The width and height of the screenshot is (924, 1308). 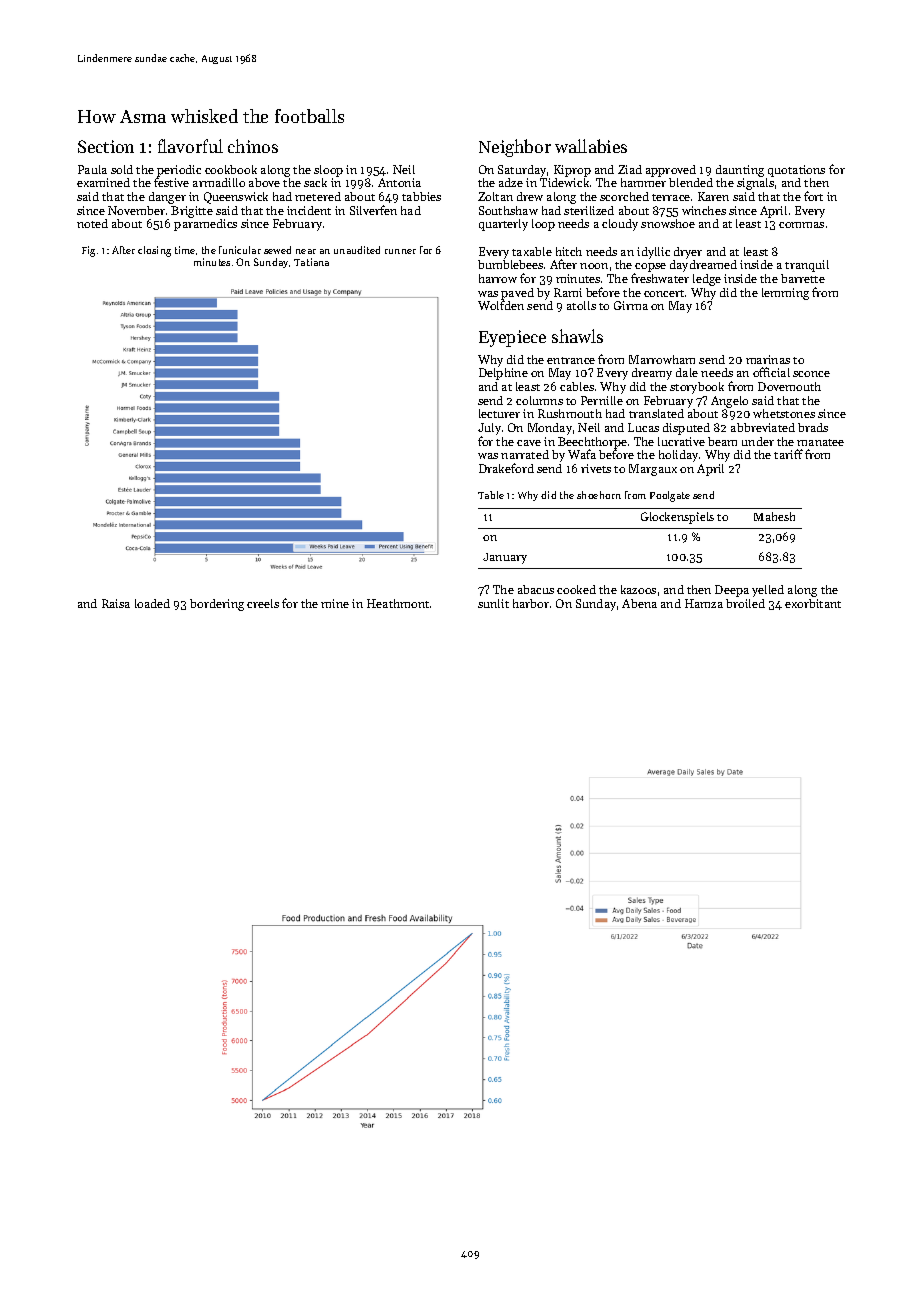 I want to click on sconce, so click(x=811, y=374).
